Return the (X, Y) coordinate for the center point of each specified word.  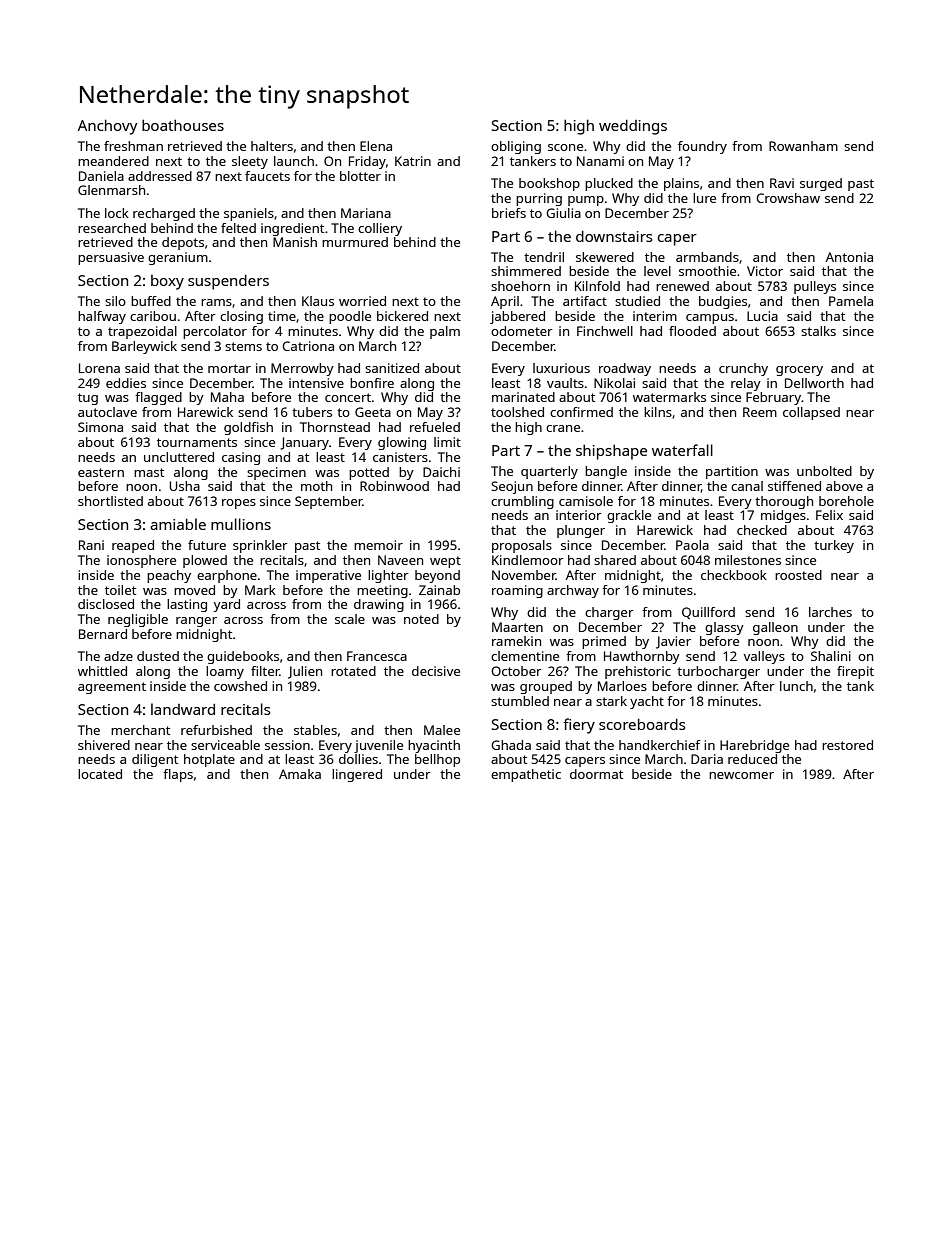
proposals (522, 546)
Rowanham (803, 146)
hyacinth (434, 746)
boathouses (183, 125)
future (207, 545)
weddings (633, 127)
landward (183, 709)
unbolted (824, 471)
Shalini (831, 656)
